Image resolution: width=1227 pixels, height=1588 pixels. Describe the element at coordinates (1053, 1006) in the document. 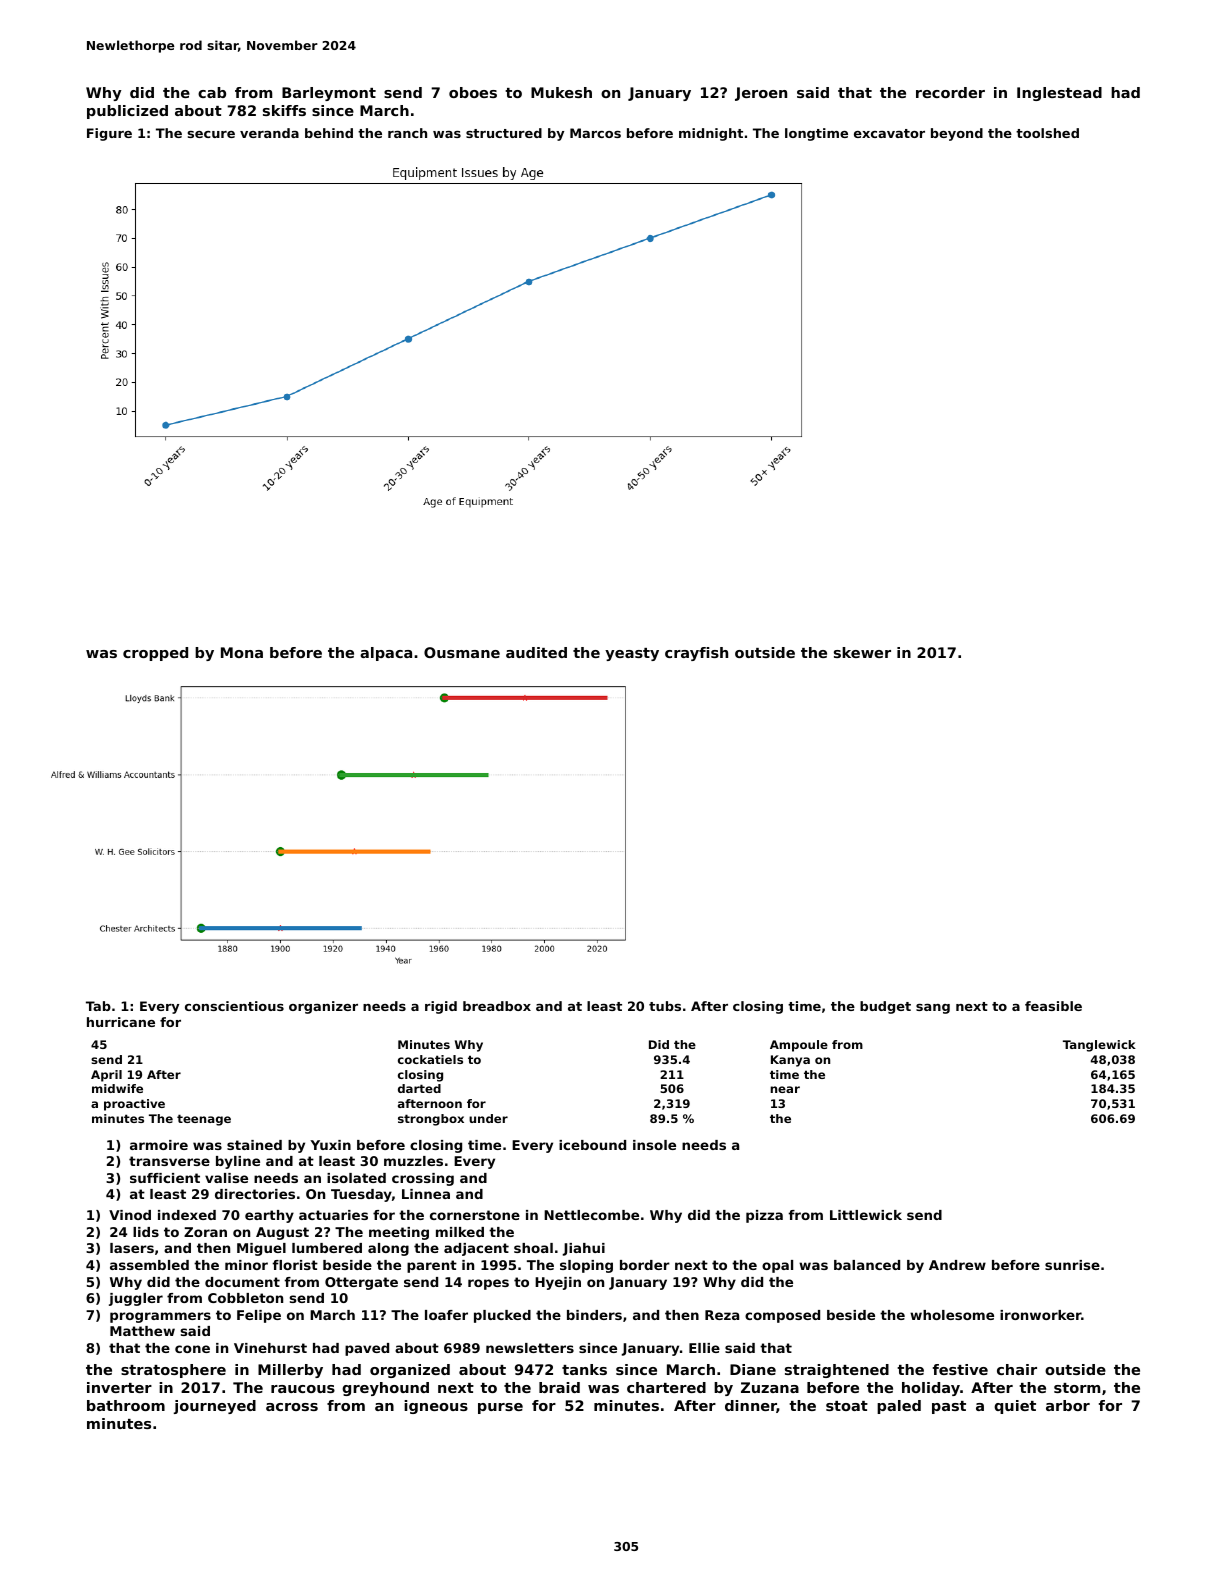

I see `feasible` at that location.
